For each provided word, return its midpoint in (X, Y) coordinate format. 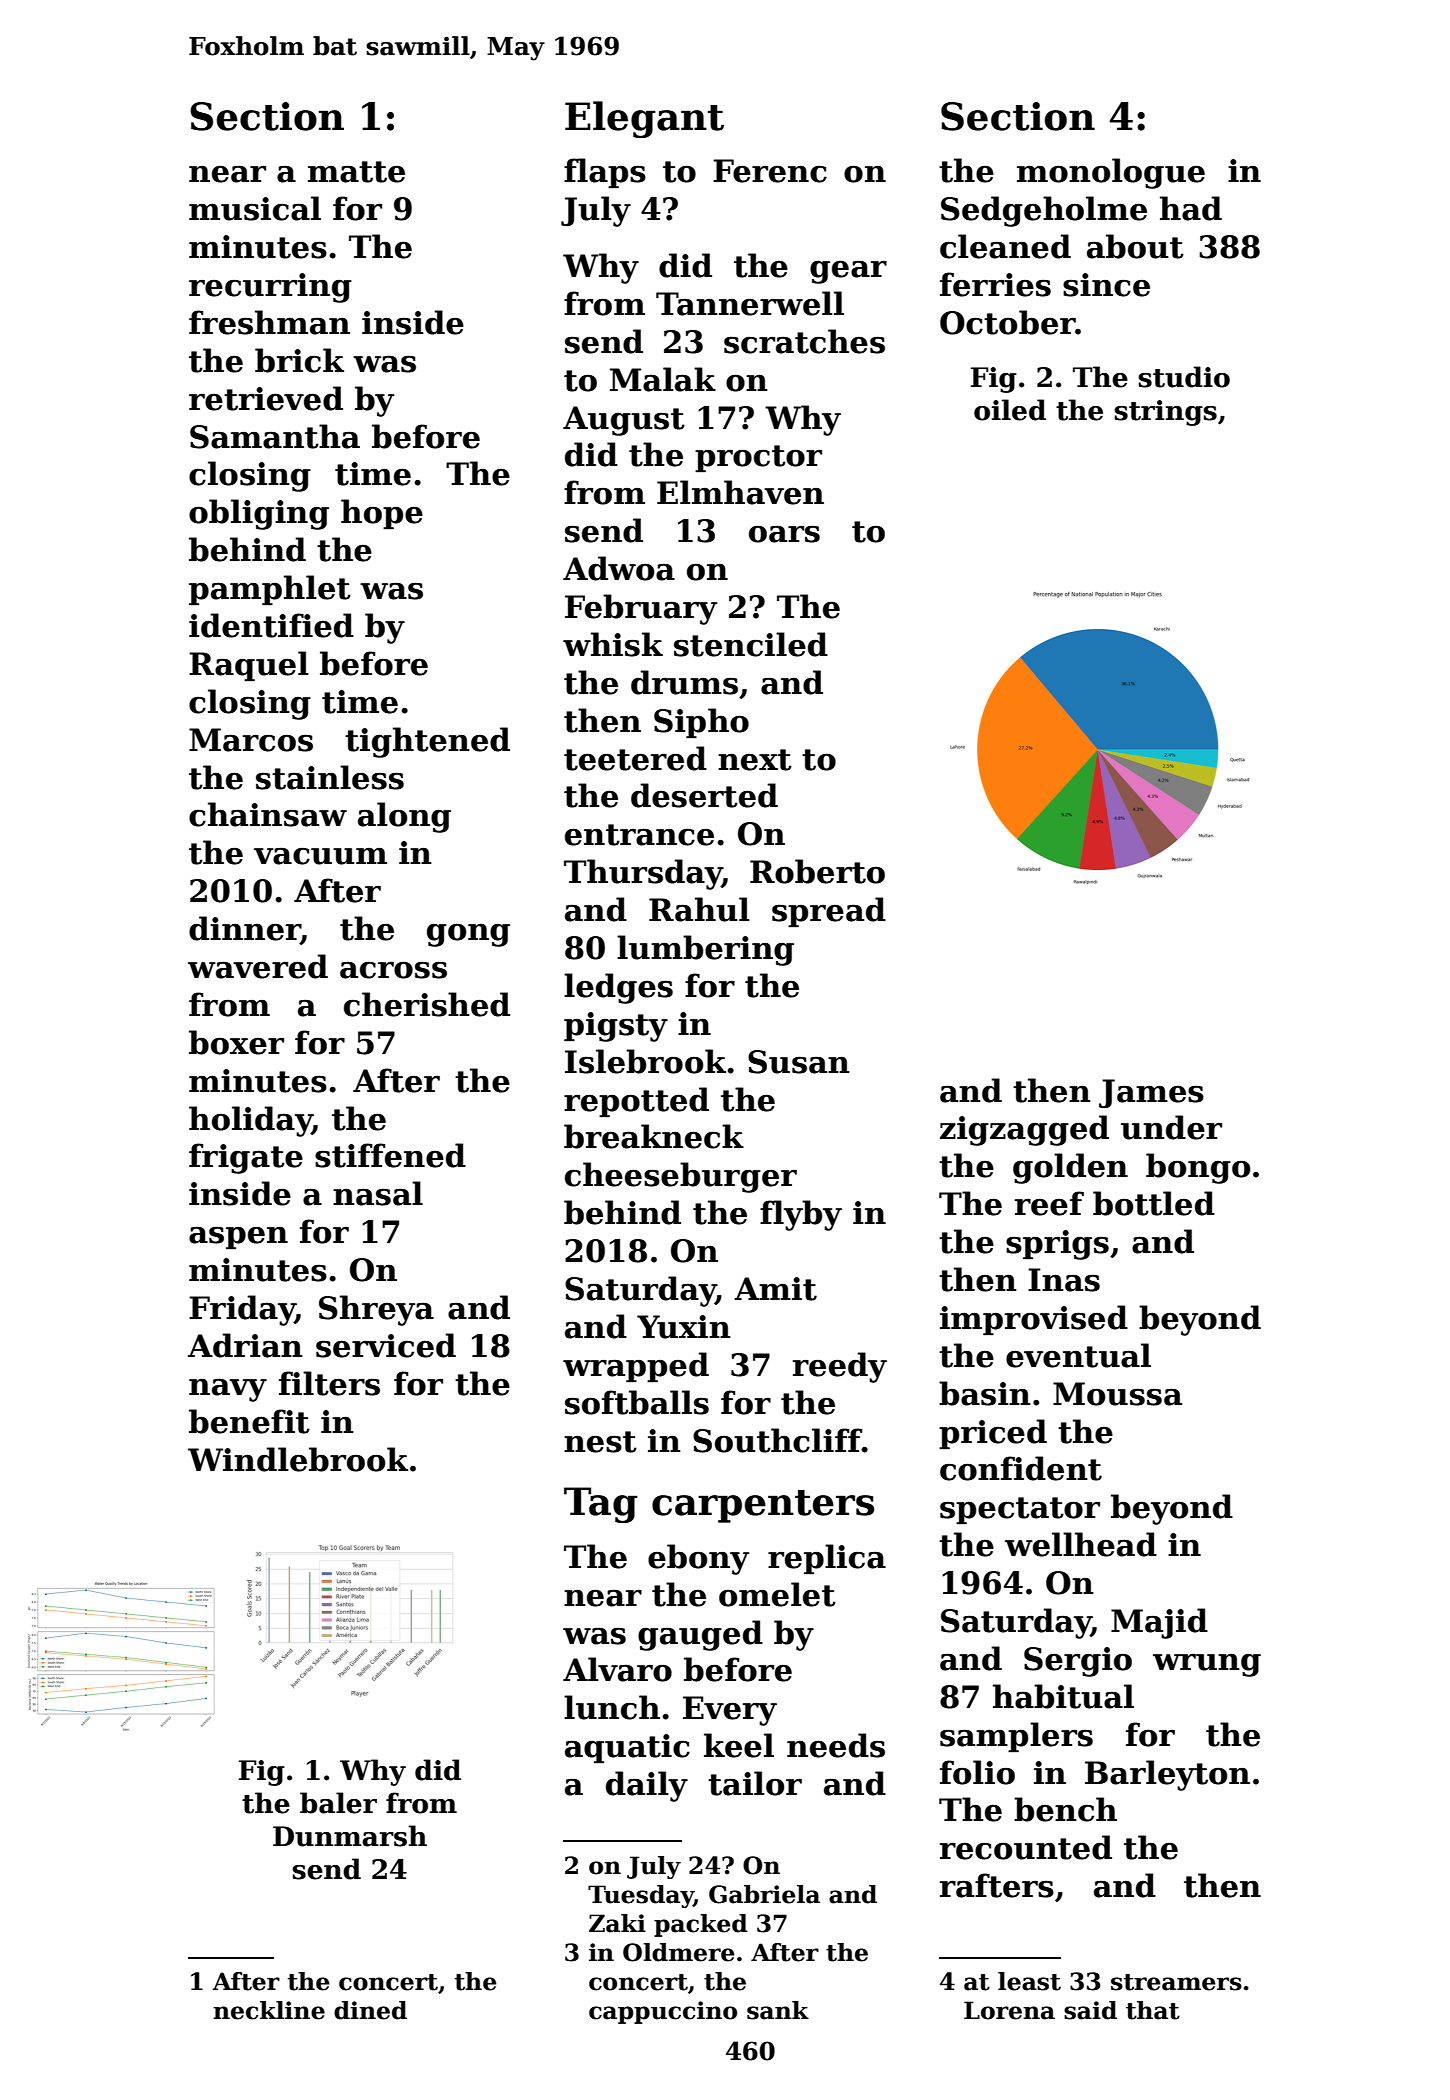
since (1106, 285)
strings (1165, 413)
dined (370, 2010)
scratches (804, 341)
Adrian (245, 1345)
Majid (1159, 1623)
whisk (613, 644)
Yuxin (684, 1327)
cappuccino (663, 2012)
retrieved (266, 398)
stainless (330, 777)
